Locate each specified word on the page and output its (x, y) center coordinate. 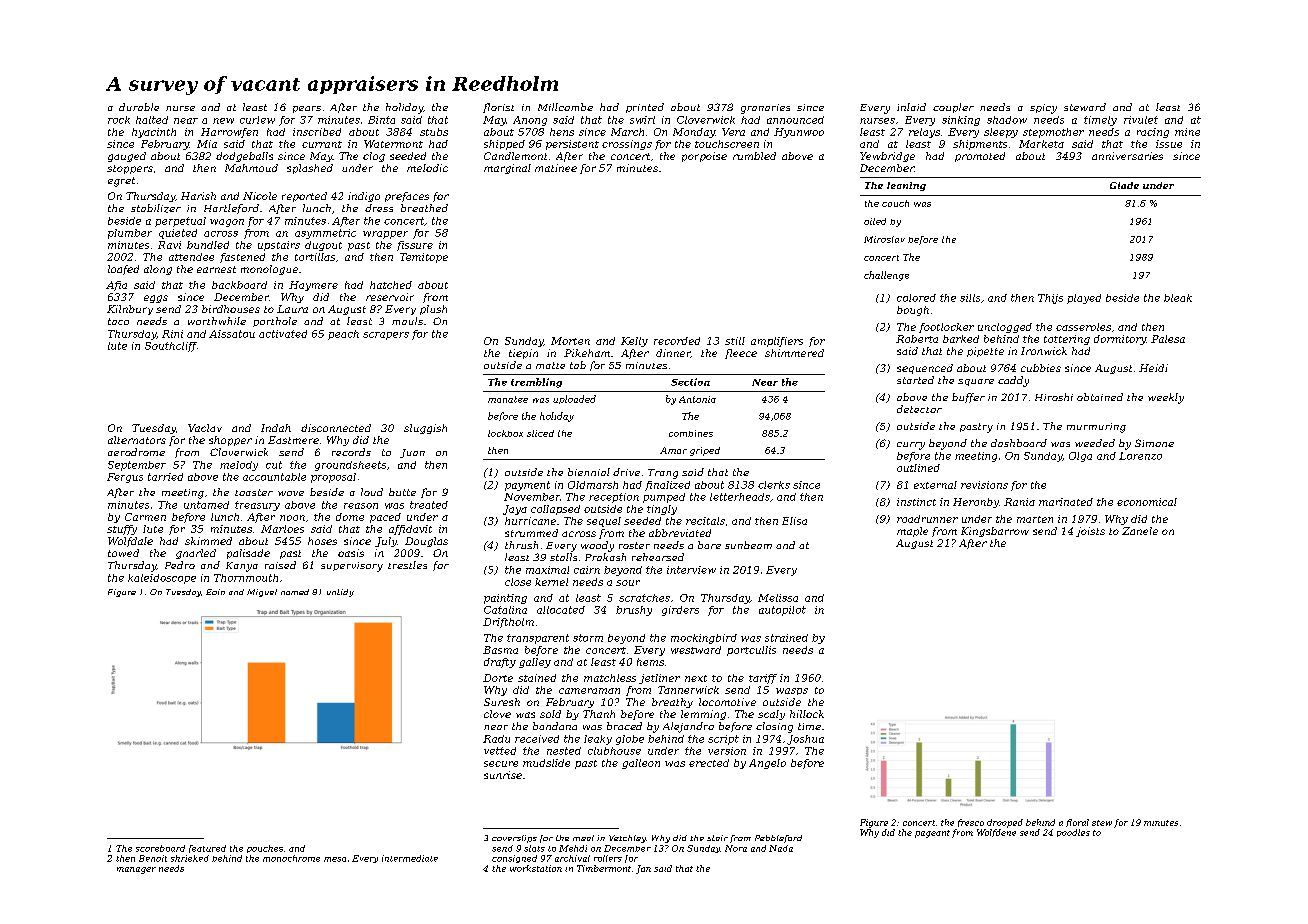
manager (136, 870)
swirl (642, 120)
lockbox (505, 433)
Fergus (125, 478)
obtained (1100, 397)
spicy (1043, 109)
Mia (207, 144)
